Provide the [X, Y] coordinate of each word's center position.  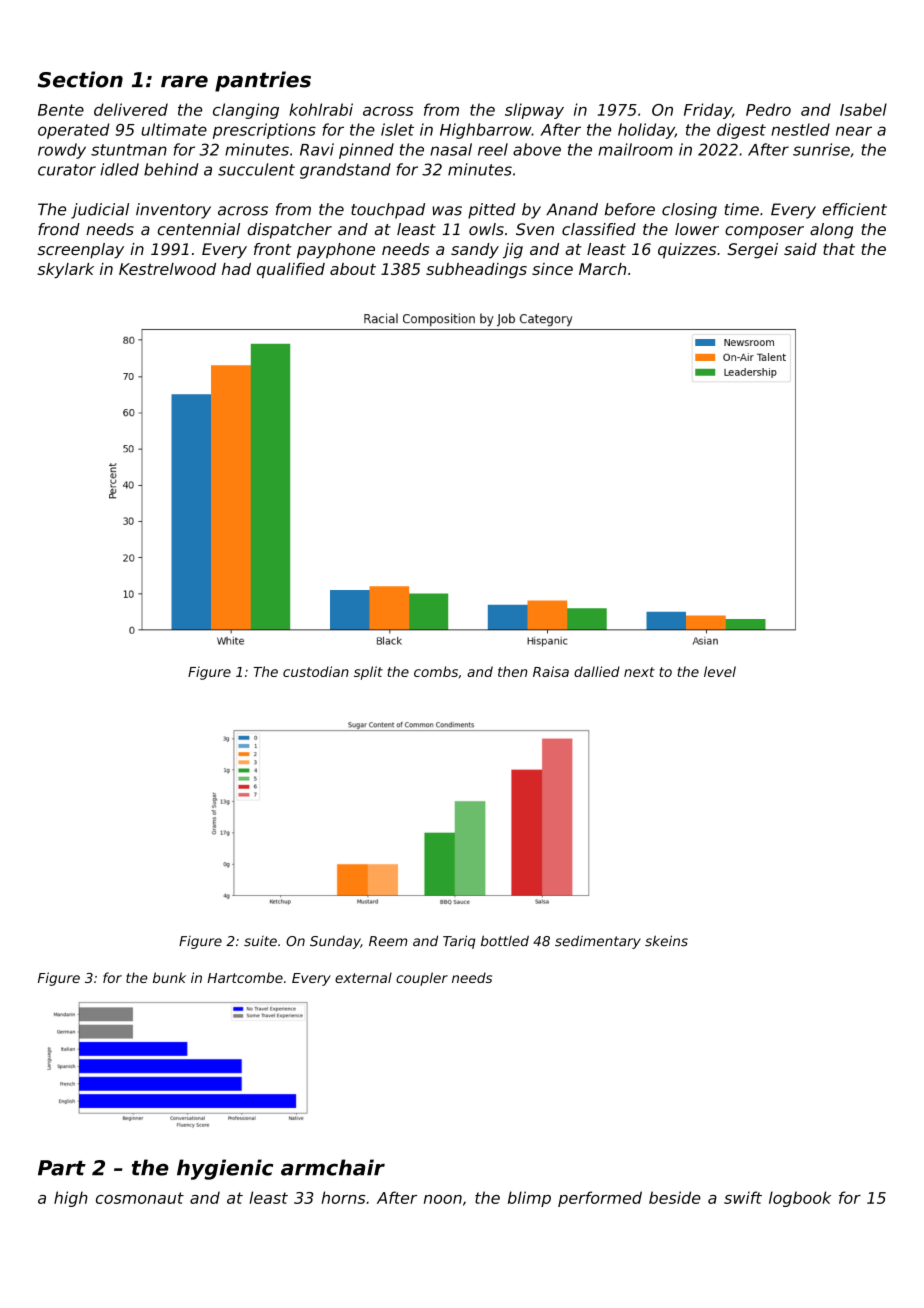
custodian [316, 671]
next [639, 672]
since [552, 269]
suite [260, 941]
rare [184, 81]
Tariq [459, 942]
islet [397, 129]
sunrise [821, 149]
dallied [597, 671]
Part [62, 1168]
